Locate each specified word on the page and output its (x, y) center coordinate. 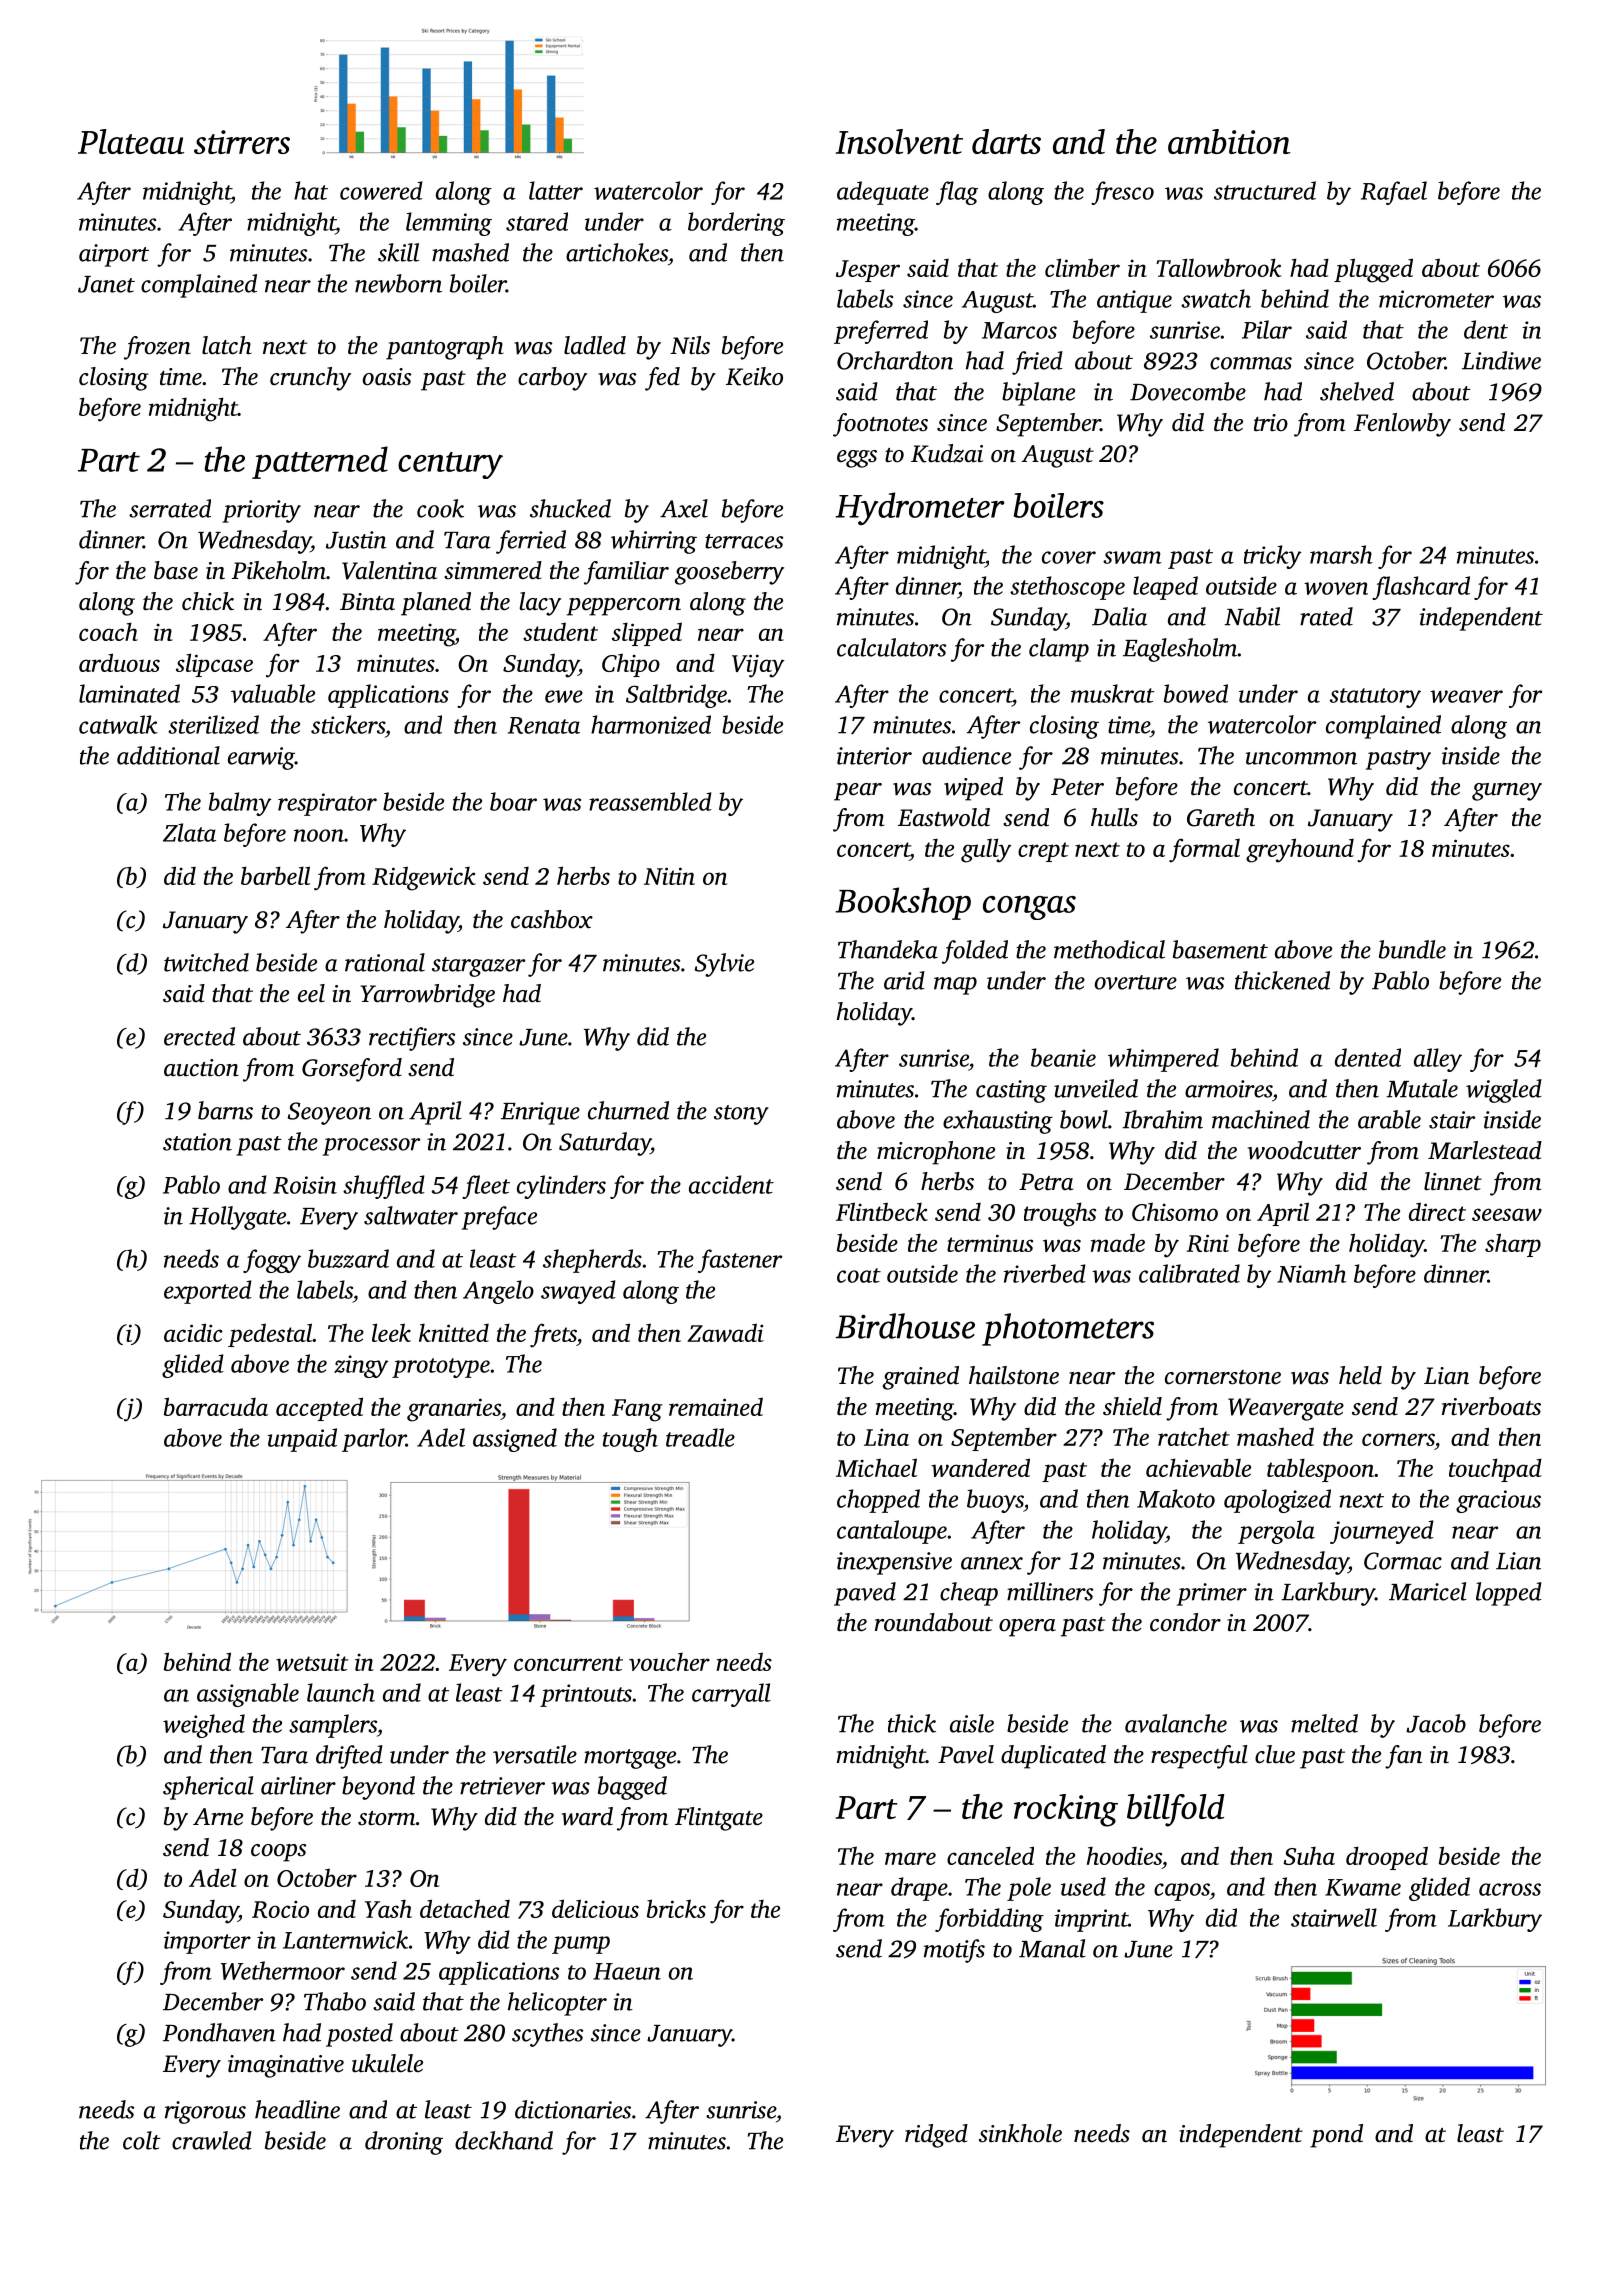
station (197, 1142)
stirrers (242, 142)
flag (957, 193)
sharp (1513, 1245)
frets (553, 1335)
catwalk (118, 724)
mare (910, 1858)
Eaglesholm (1180, 650)
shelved (1357, 391)
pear (858, 792)
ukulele (387, 2063)
